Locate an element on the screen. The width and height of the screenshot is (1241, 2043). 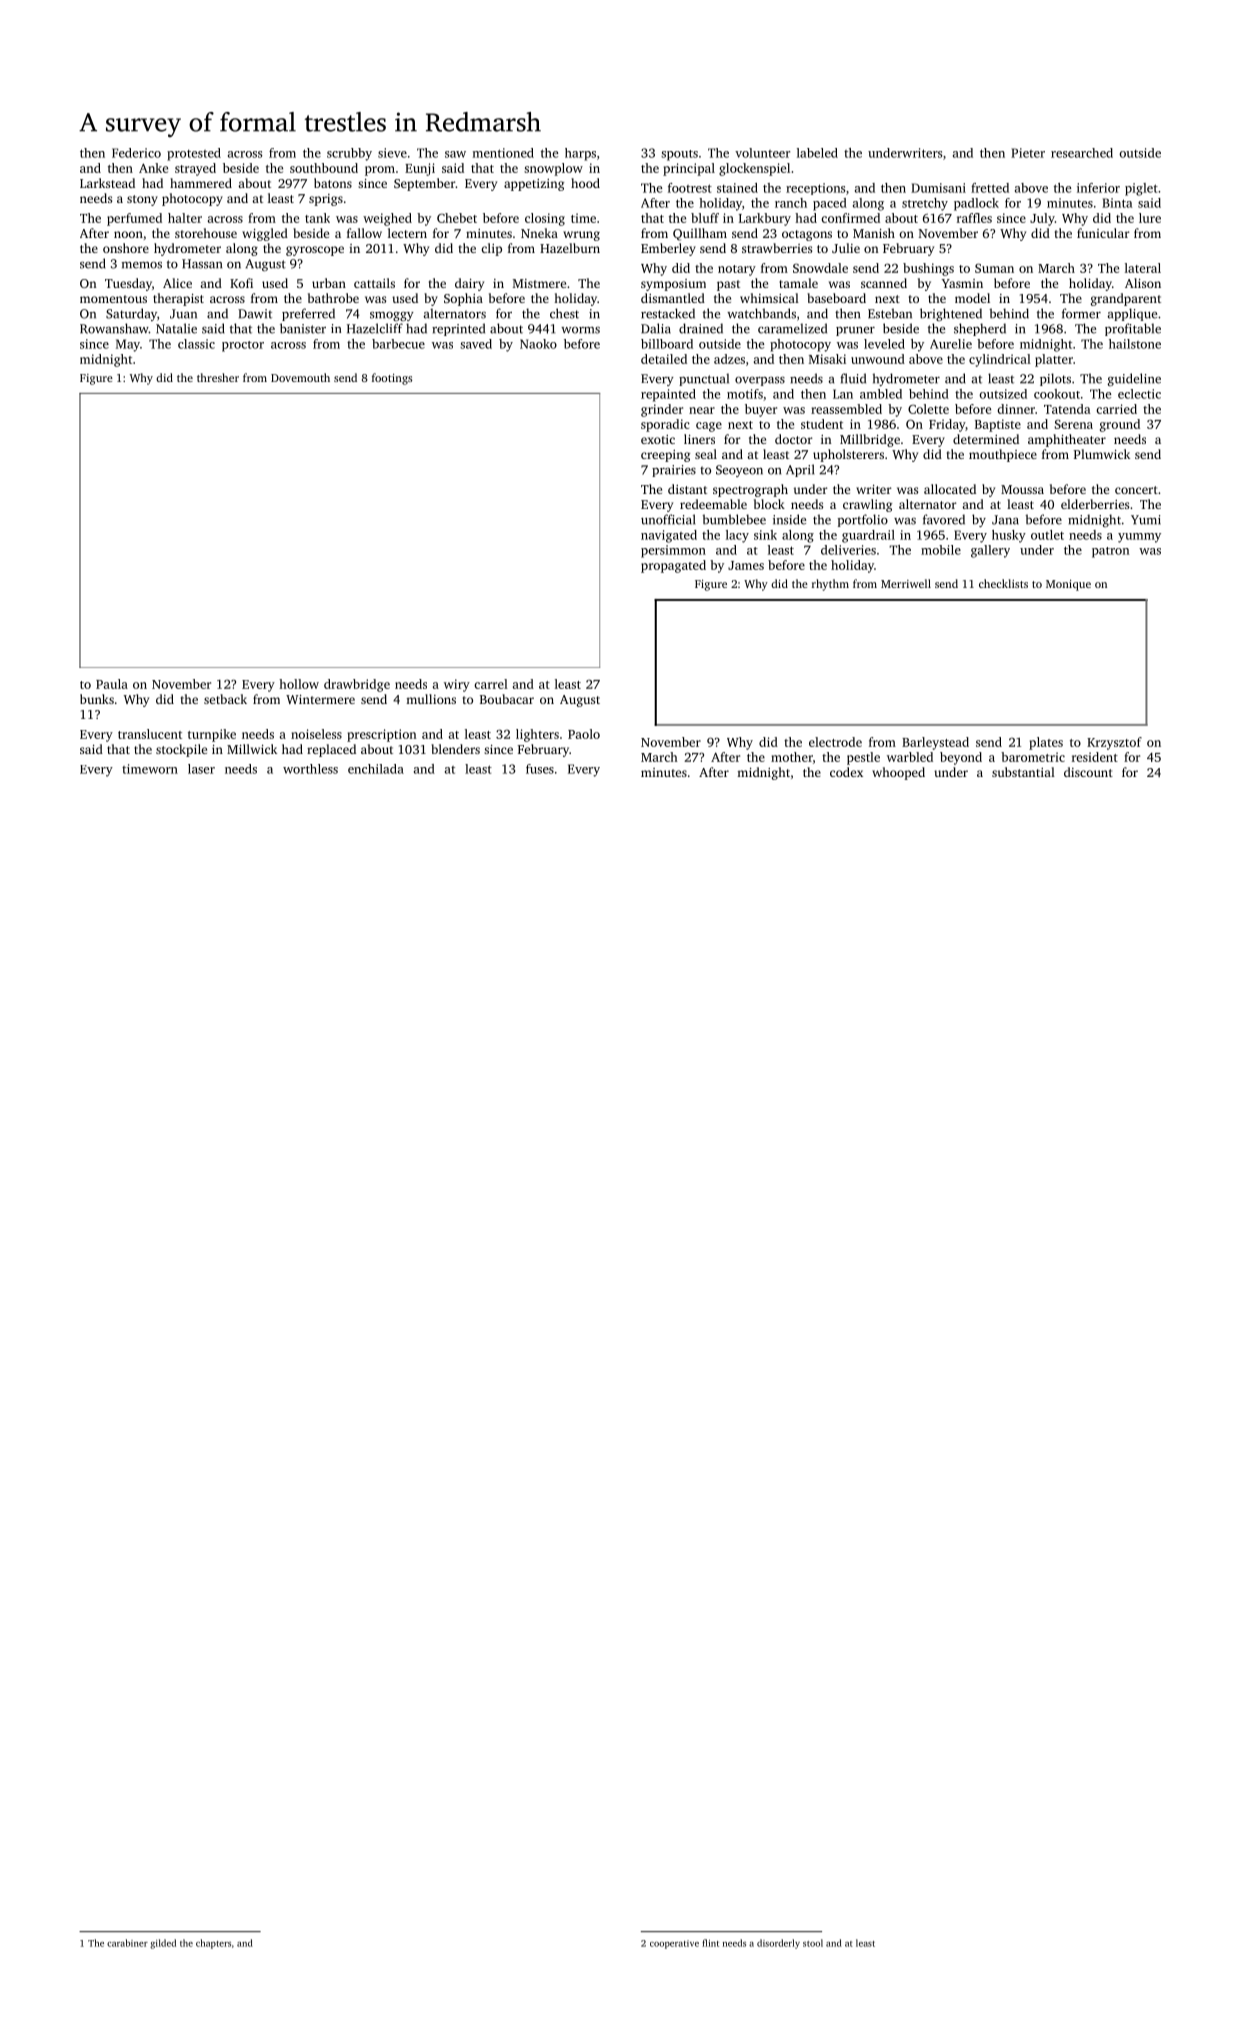
laser is located at coordinates (201, 769).
